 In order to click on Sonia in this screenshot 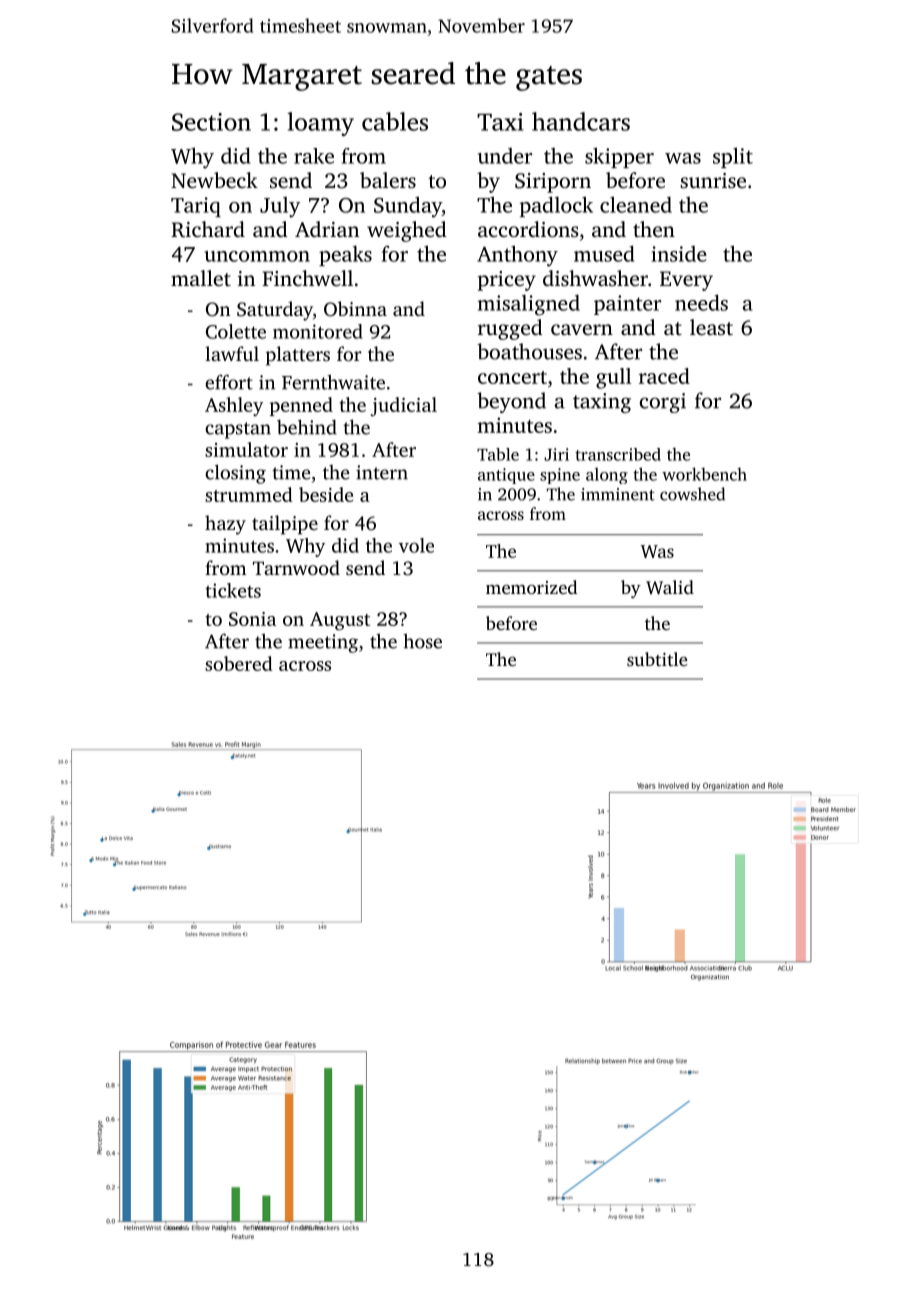, I will do `click(252, 619)`.
